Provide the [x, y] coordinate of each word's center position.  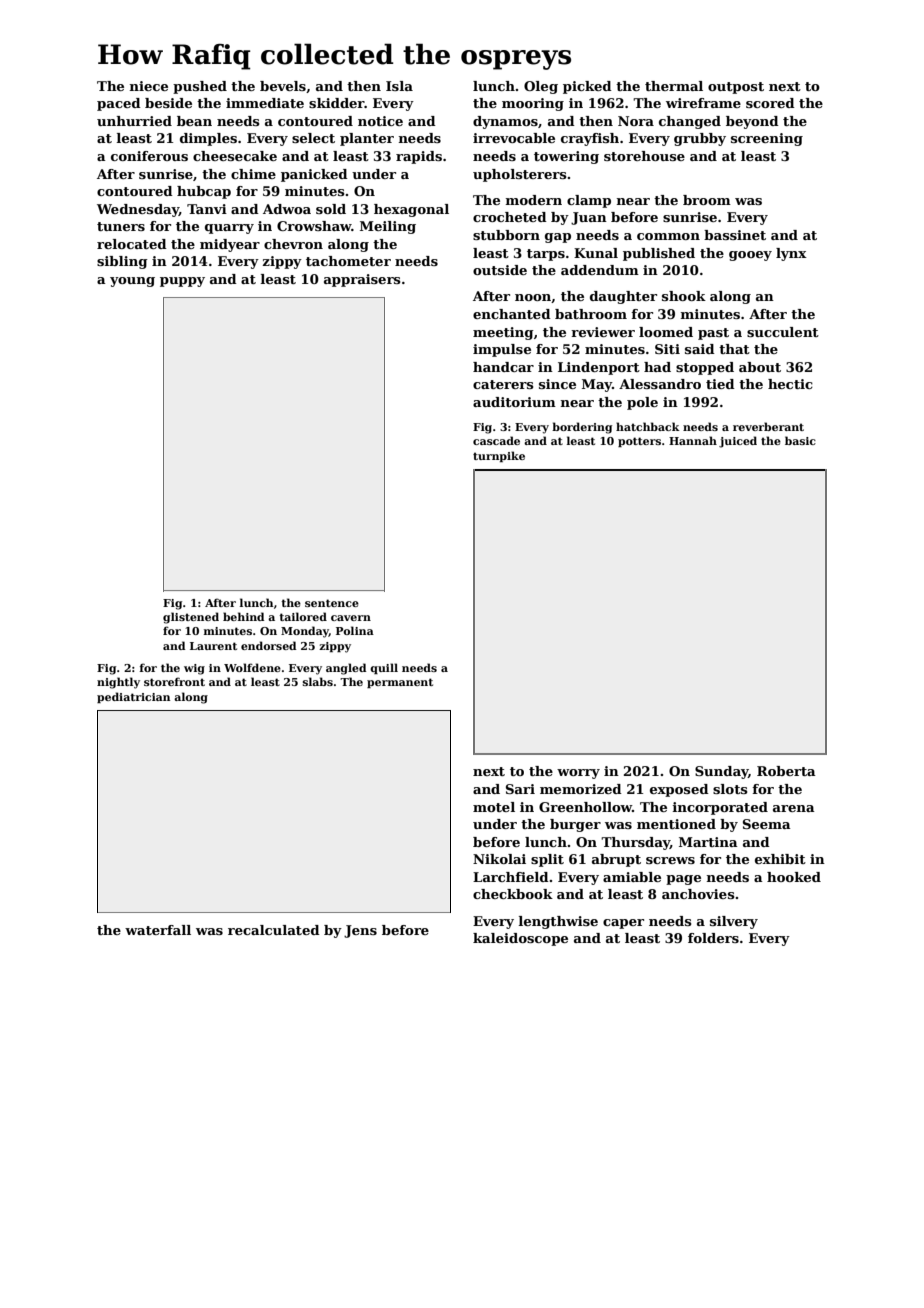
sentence [332, 603]
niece [149, 86]
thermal [674, 86]
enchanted [512, 314]
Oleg [541, 87]
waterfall [158, 930]
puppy [182, 282]
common [668, 236]
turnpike [499, 456]
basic [800, 440]
